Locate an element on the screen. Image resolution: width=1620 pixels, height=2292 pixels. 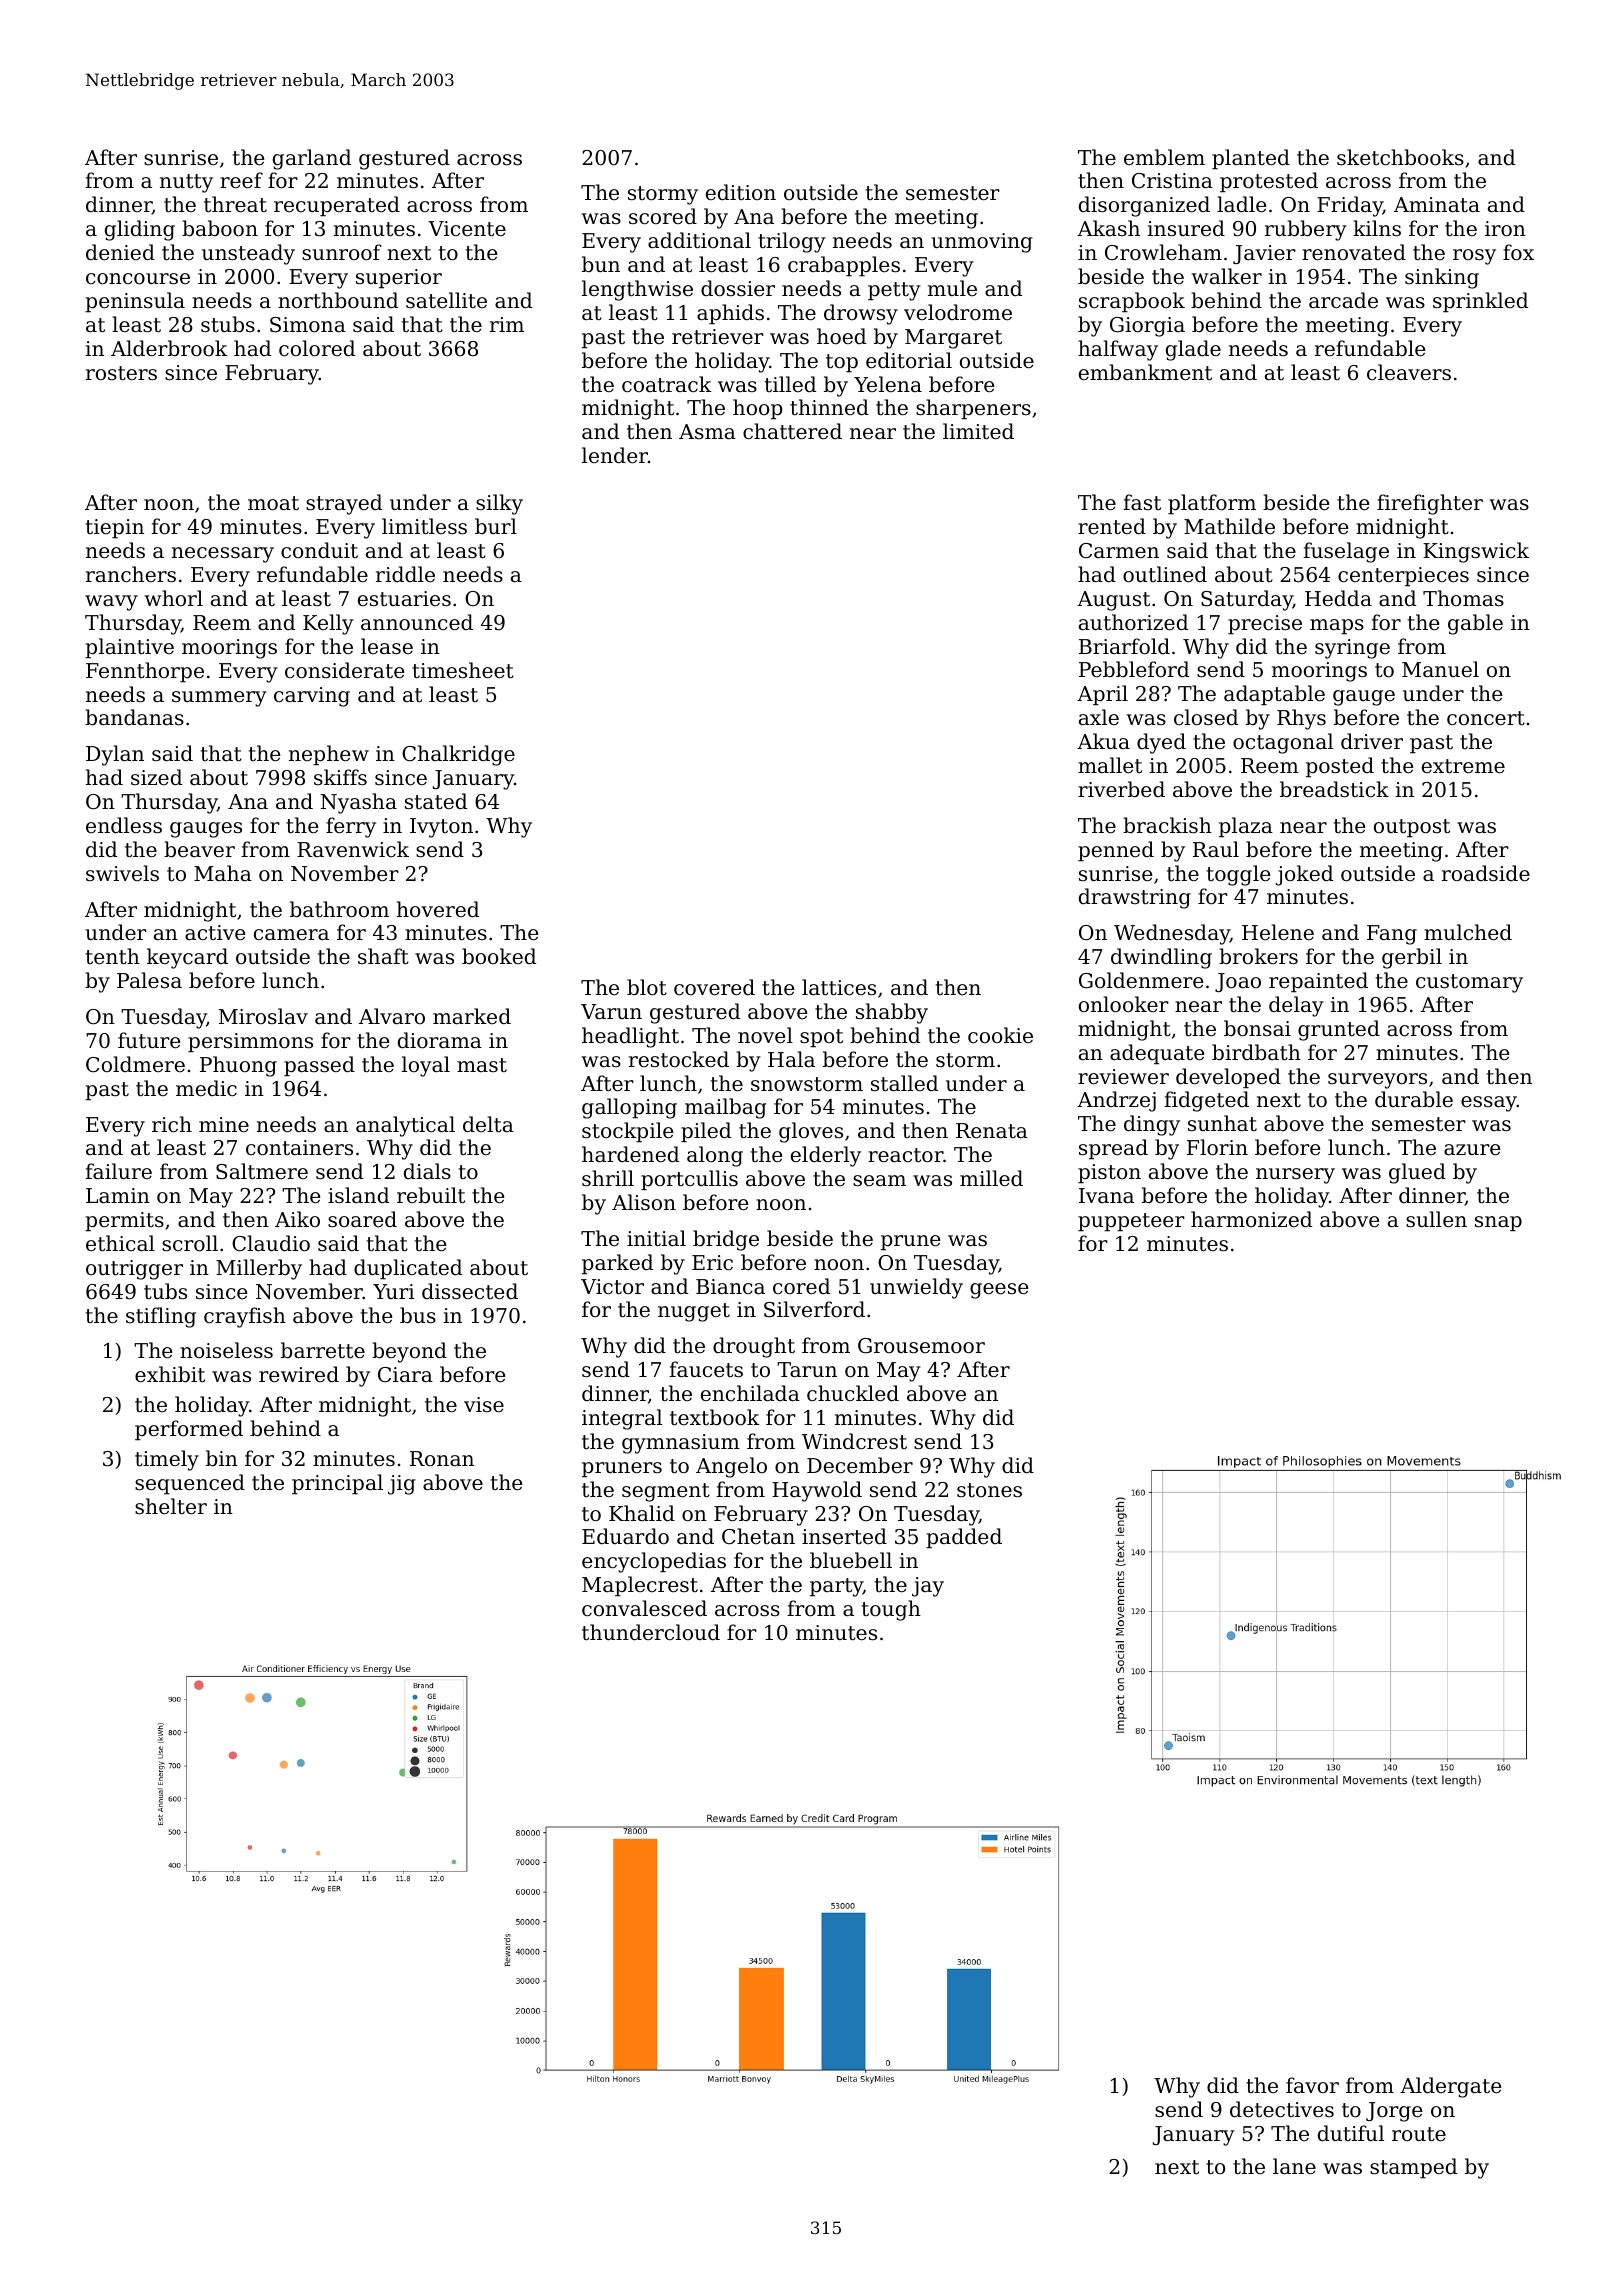
edition is located at coordinates (741, 192).
